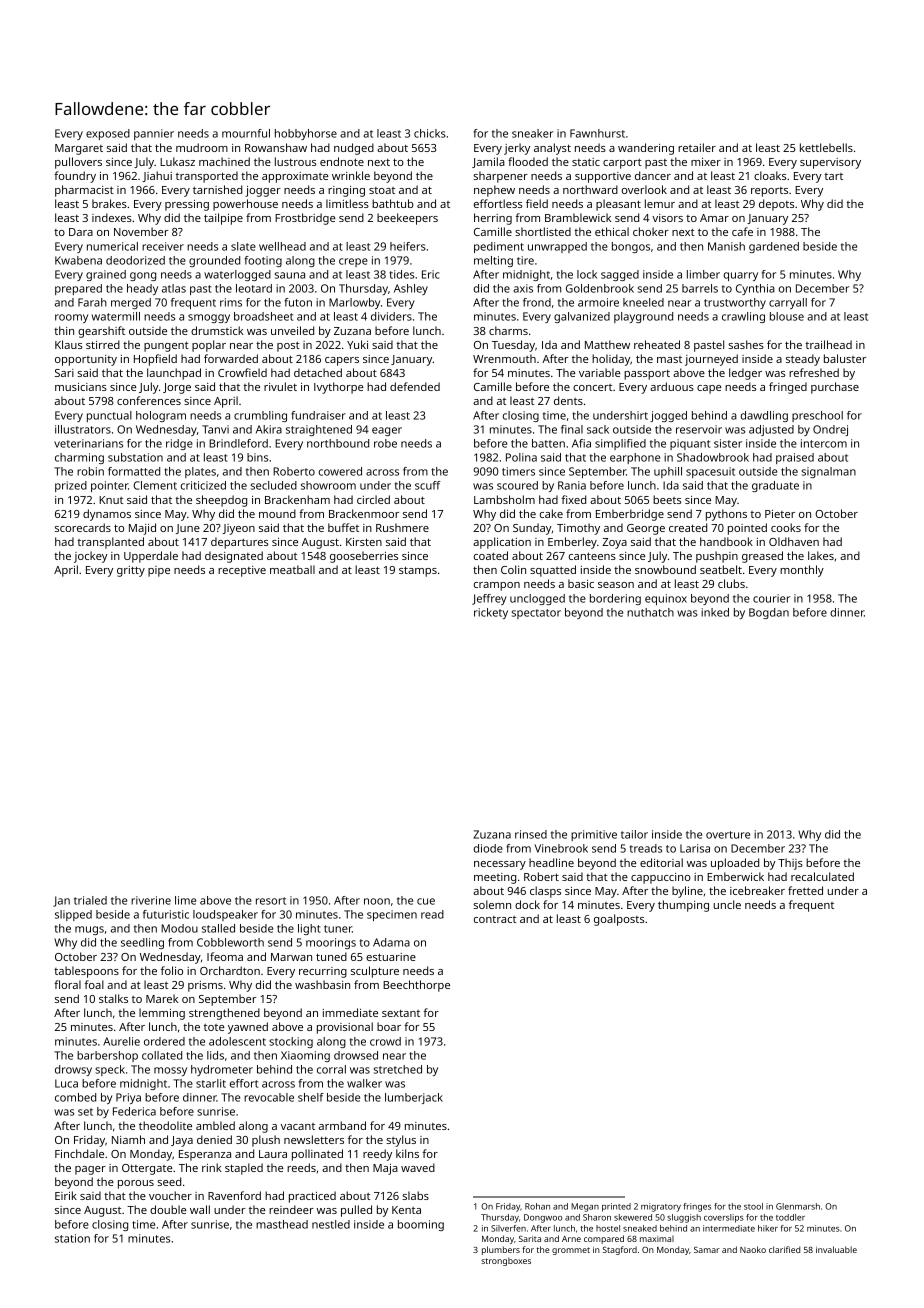 Image resolution: width=924 pixels, height=1308 pixels. What do you see at coordinates (585, 1207) in the image?
I see `Megan` at bounding box center [585, 1207].
